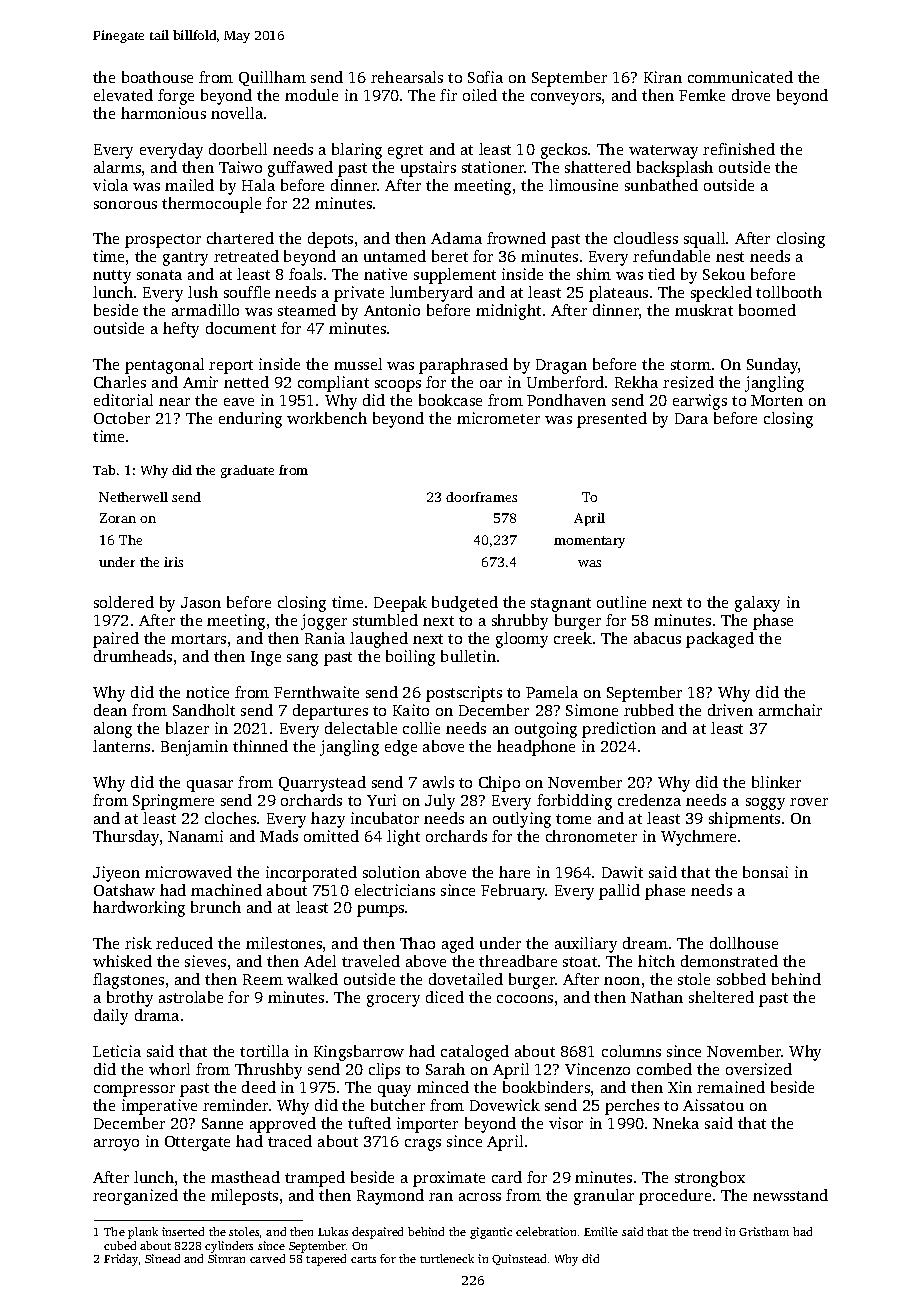 This screenshot has height=1308, width=924. What do you see at coordinates (204, 710) in the screenshot?
I see `Sandholt` at bounding box center [204, 710].
